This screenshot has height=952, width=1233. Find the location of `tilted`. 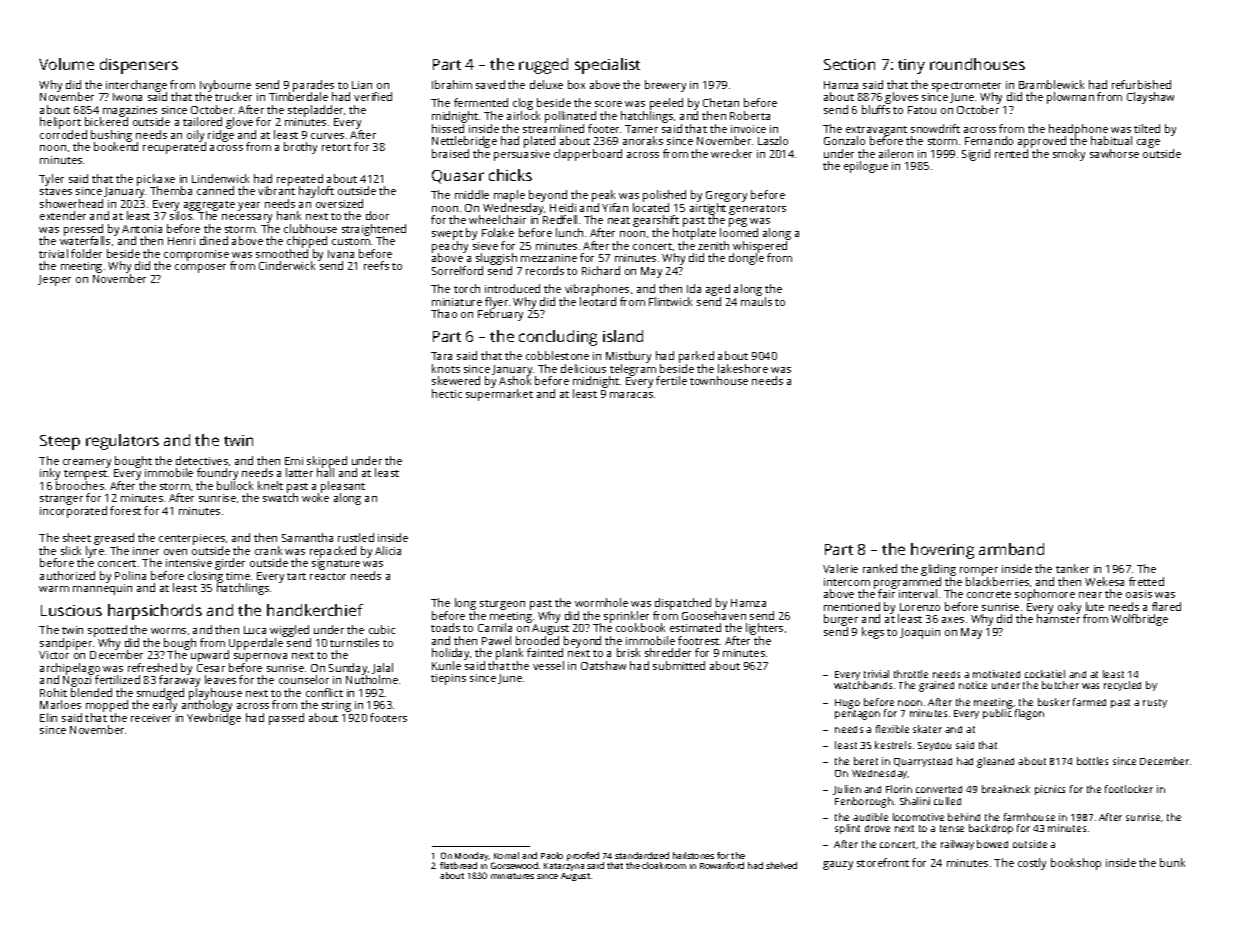

tilted is located at coordinates (1147, 128).
